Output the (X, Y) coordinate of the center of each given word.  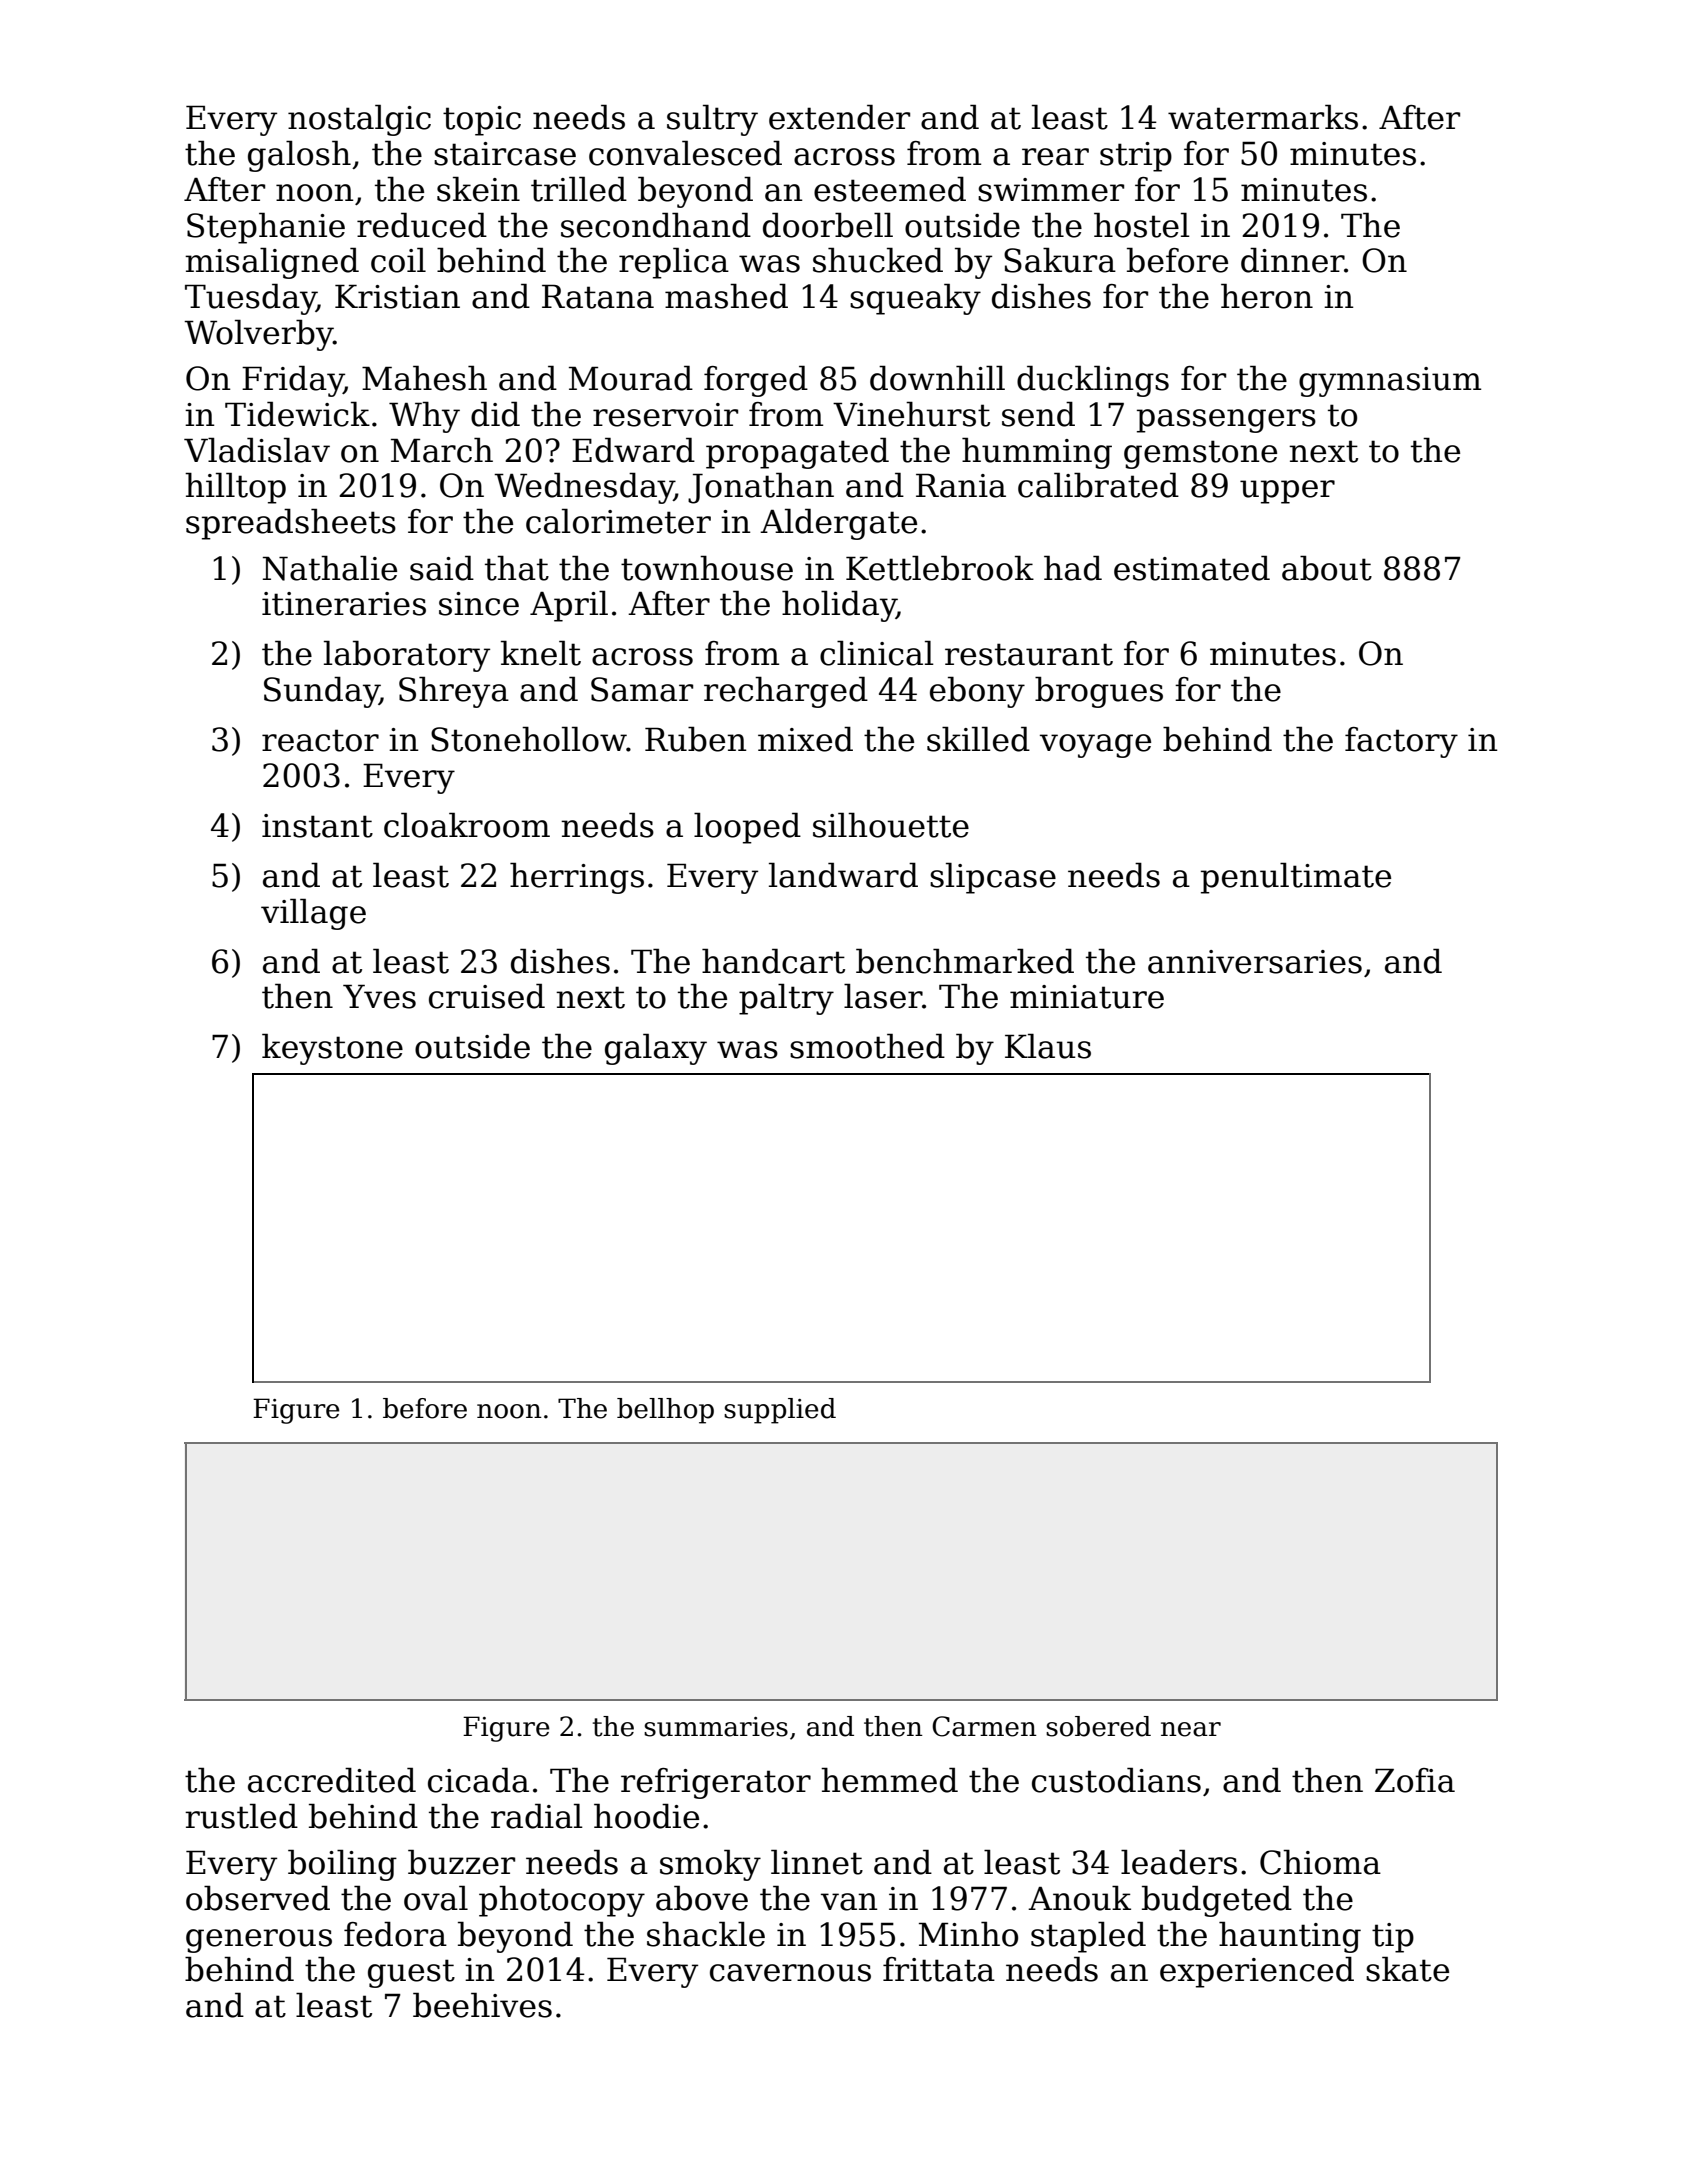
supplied (780, 1411)
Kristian (397, 296)
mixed (805, 739)
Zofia (1415, 1780)
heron (1267, 296)
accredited (332, 1780)
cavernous (790, 1973)
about (1327, 568)
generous (259, 1941)
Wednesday (584, 488)
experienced (1257, 1972)
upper (1287, 492)
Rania (961, 485)
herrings (577, 878)
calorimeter (618, 521)
